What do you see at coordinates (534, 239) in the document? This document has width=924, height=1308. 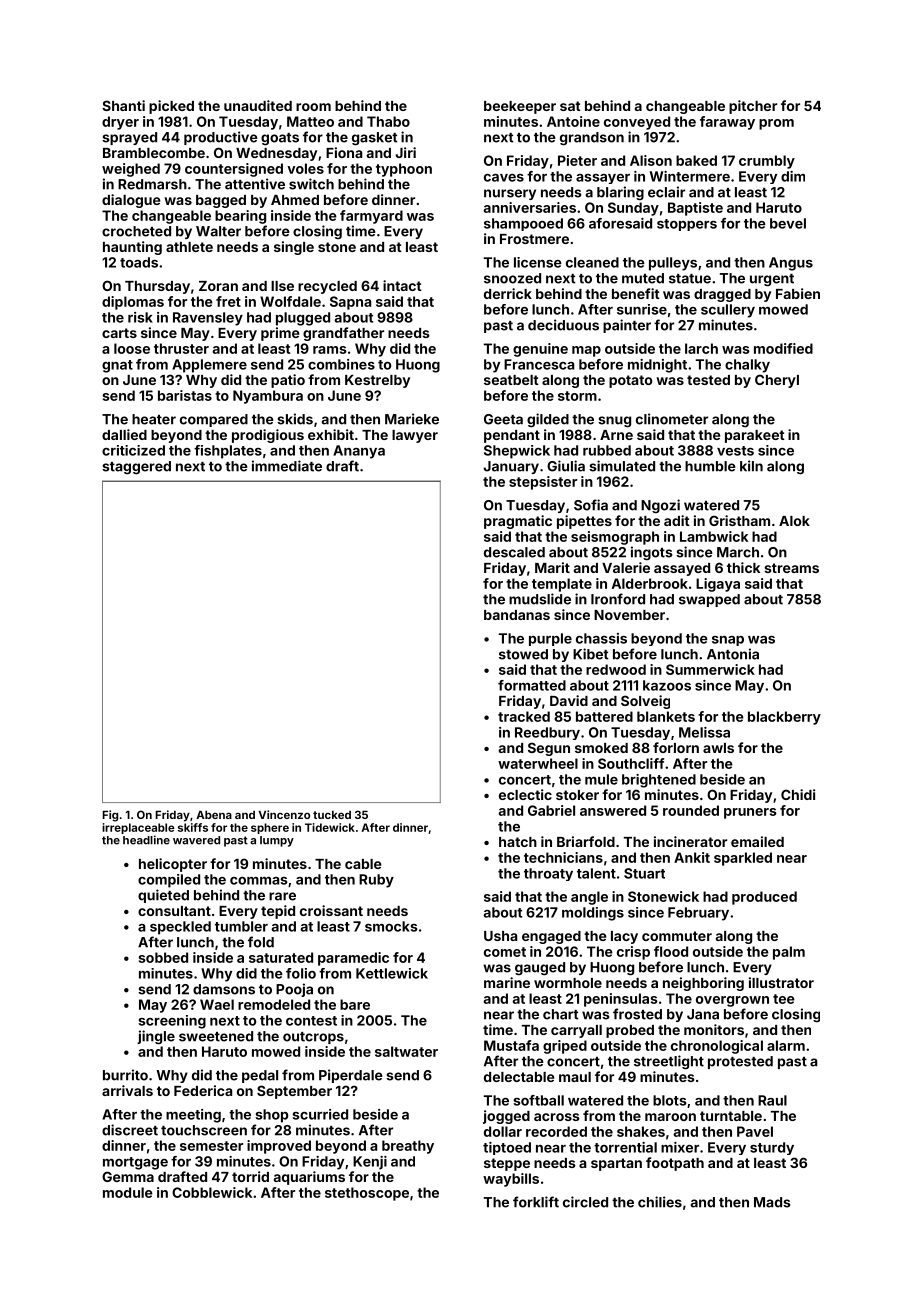 I see `Frostmere` at bounding box center [534, 239].
